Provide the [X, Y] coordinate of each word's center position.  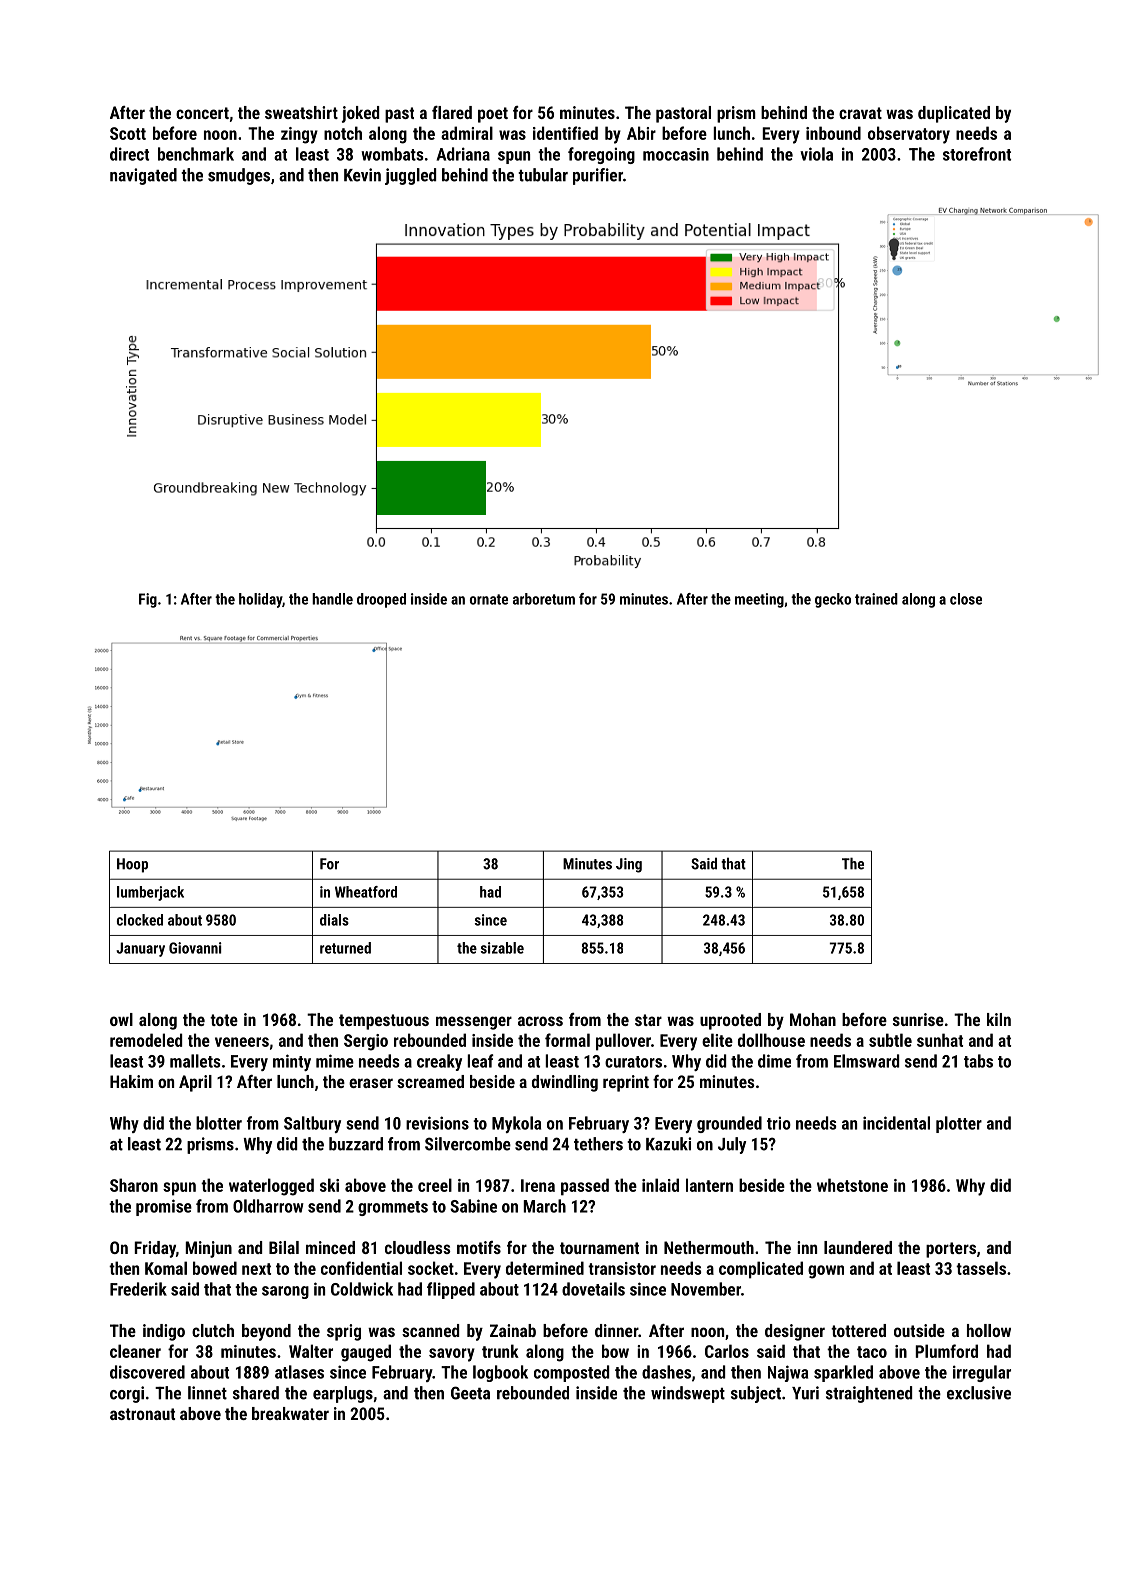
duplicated [954, 114]
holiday [260, 600]
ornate [489, 599]
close [966, 599]
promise [164, 1207]
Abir [641, 133]
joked [360, 114]
